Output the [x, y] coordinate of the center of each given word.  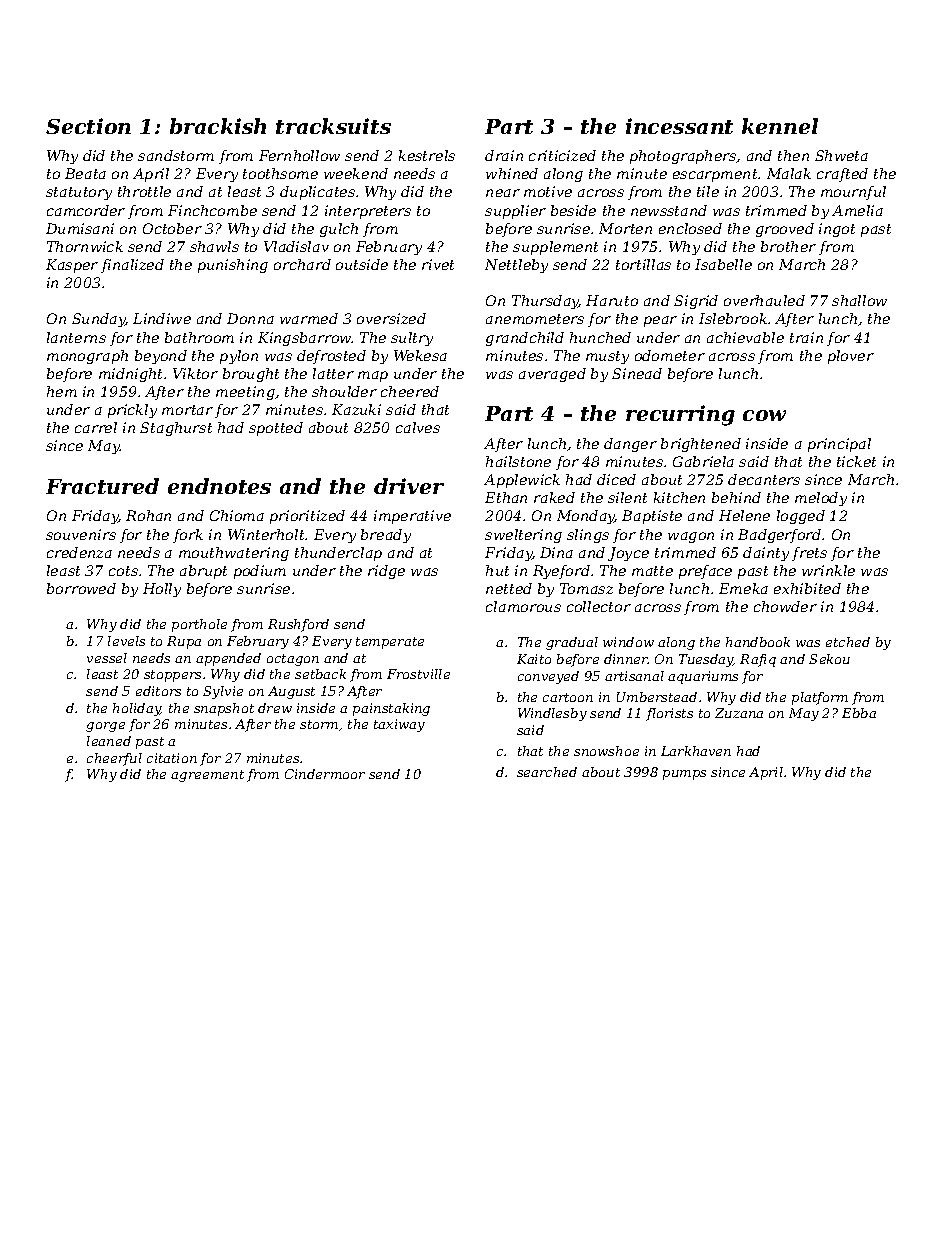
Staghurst [176, 429]
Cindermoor [325, 774]
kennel [780, 126]
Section [88, 126]
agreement [207, 776]
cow [764, 415]
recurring [680, 415]
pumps [684, 775]
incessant [679, 126]
